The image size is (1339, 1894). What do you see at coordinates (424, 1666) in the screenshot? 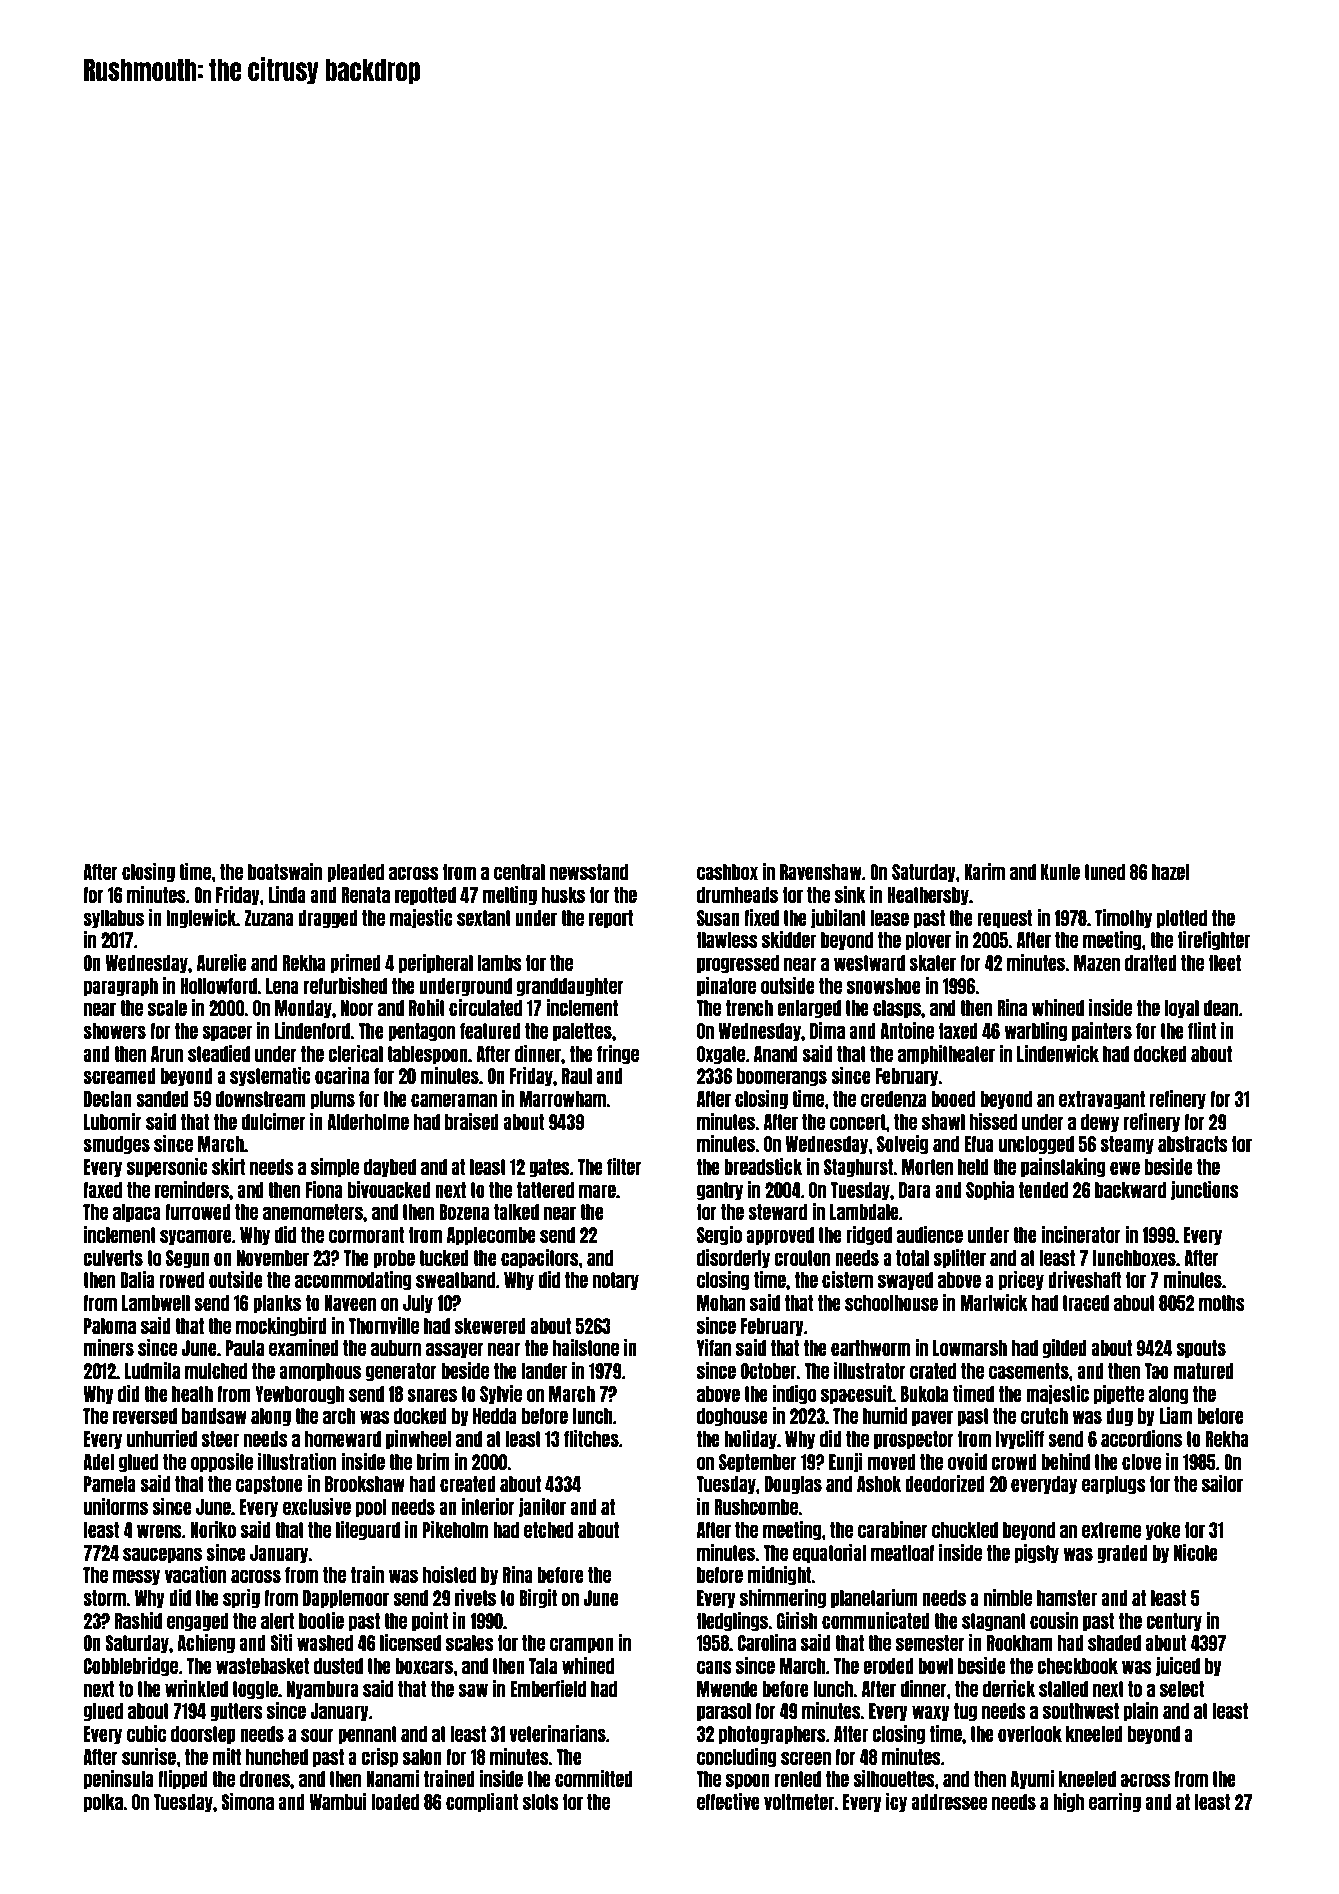
I see `boxcars` at bounding box center [424, 1666].
